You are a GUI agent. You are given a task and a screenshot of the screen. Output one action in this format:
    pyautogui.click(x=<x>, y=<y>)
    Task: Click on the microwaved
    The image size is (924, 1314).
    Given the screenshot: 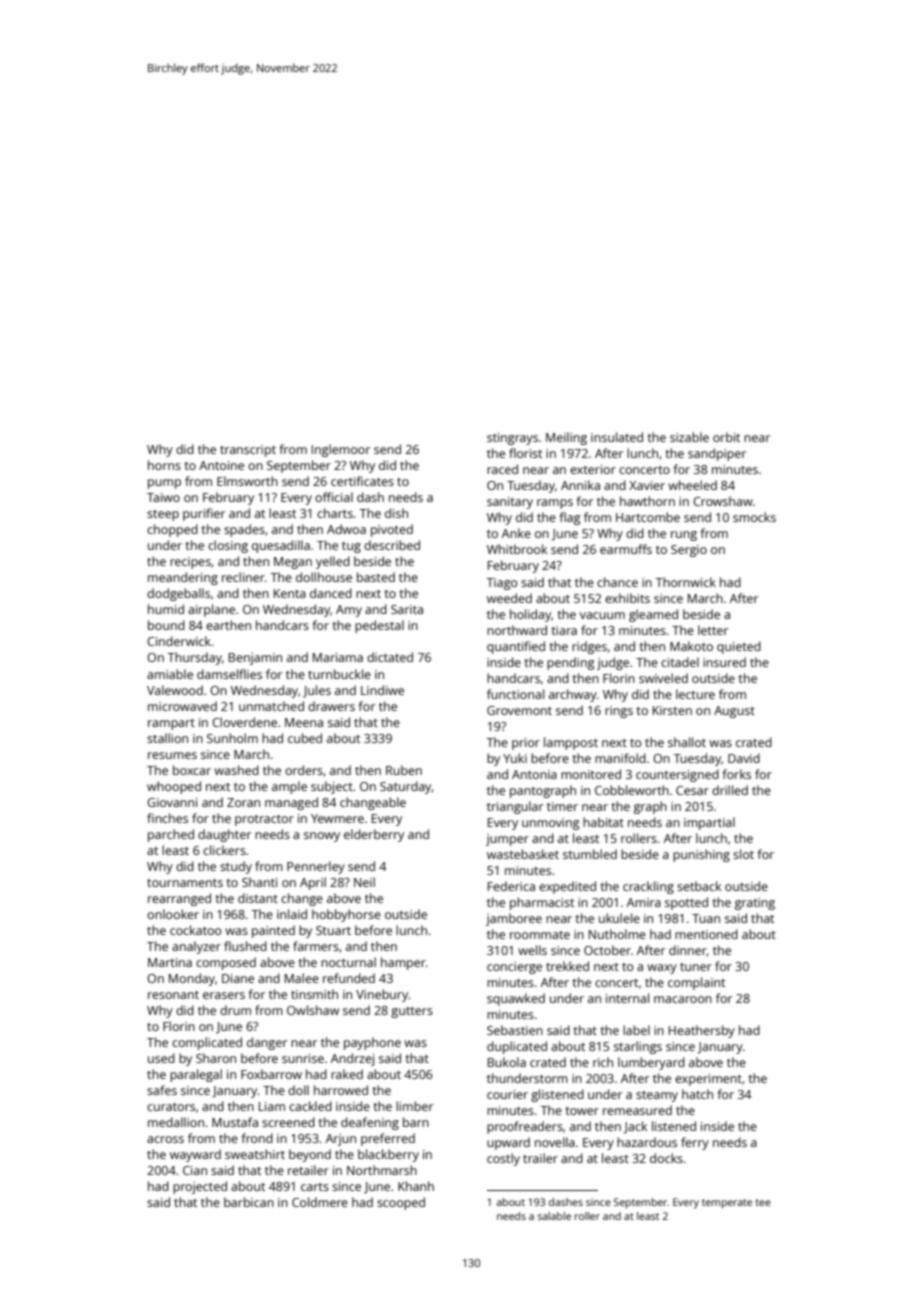 What is the action you would take?
    pyautogui.click(x=182, y=706)
